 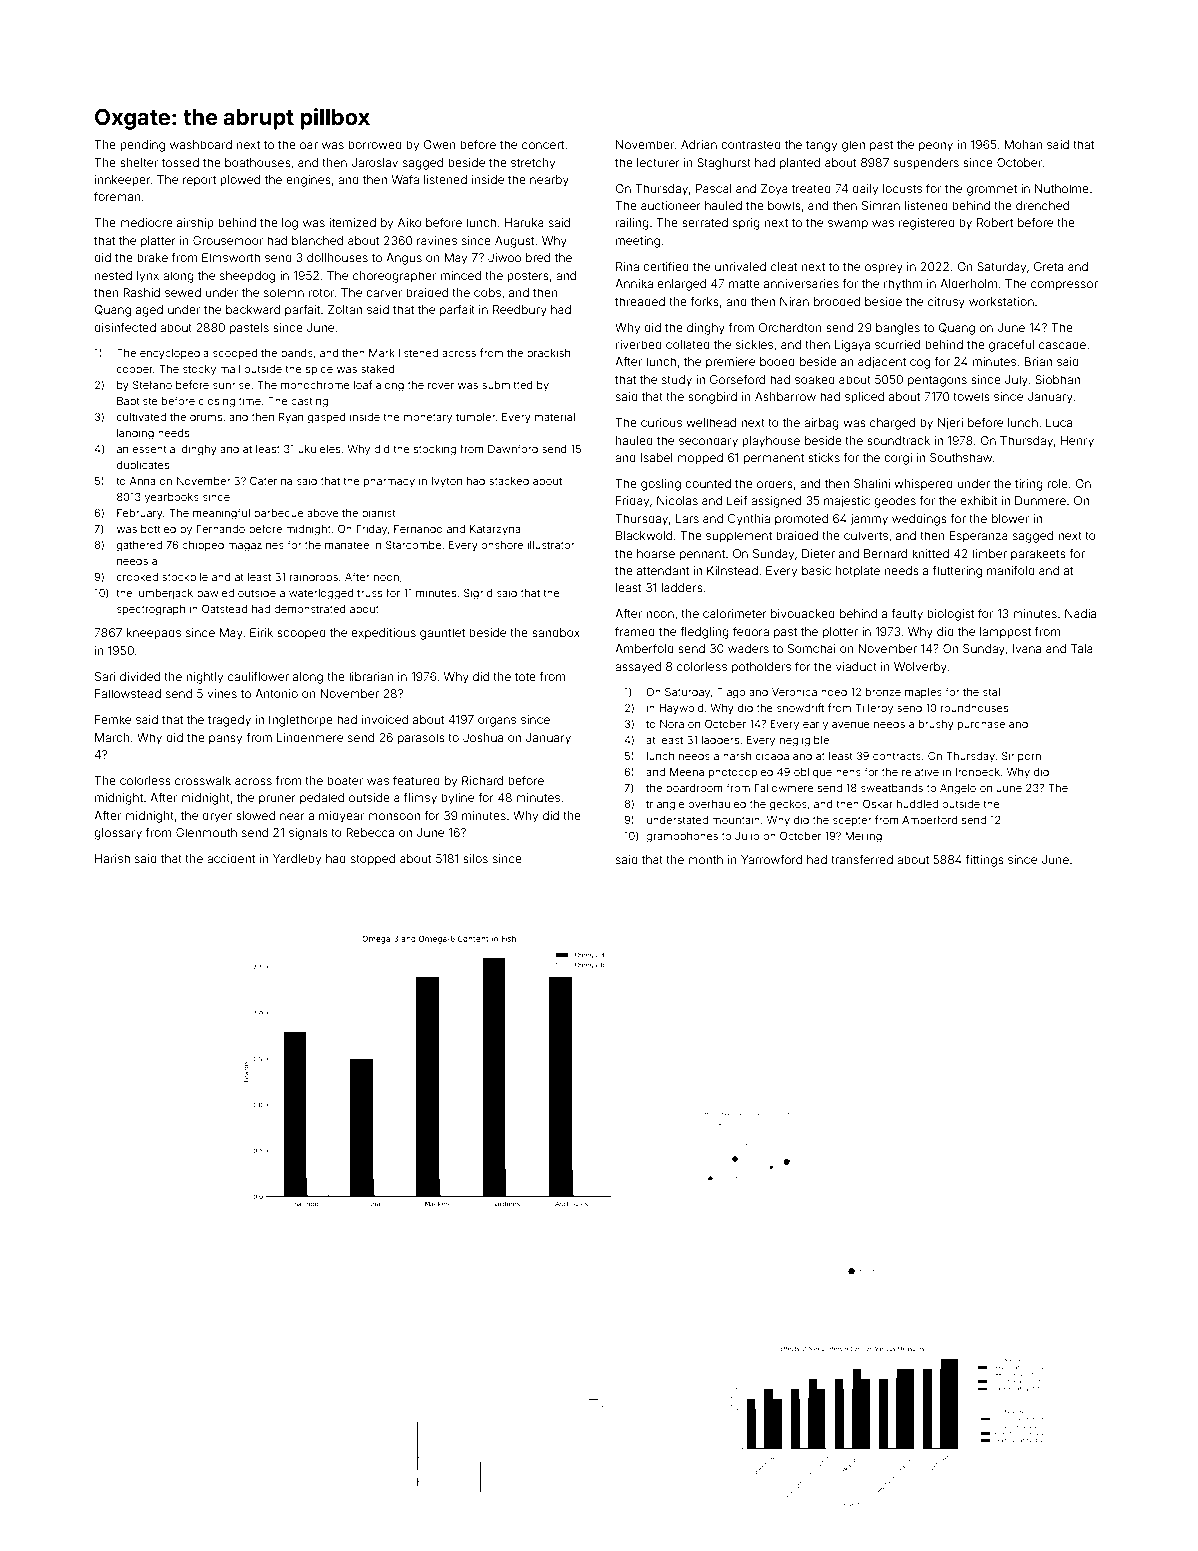 What do you see at coordinates (231, 858) in the screenshot?
I see `accident` at bounding box center [231, 858].
